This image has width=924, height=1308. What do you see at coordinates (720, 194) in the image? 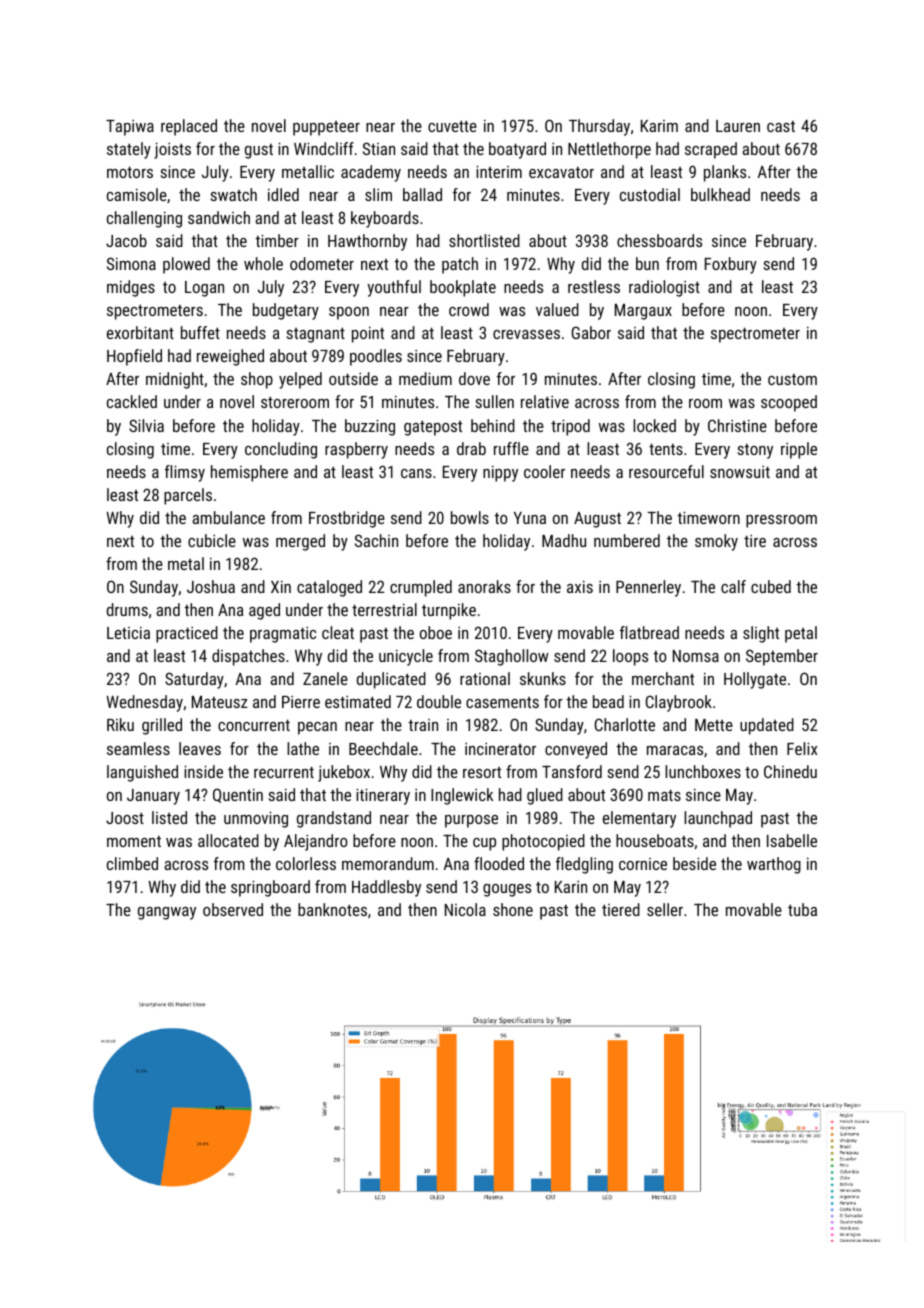
I see `bulkhead` at bounding box center [720, 194].
